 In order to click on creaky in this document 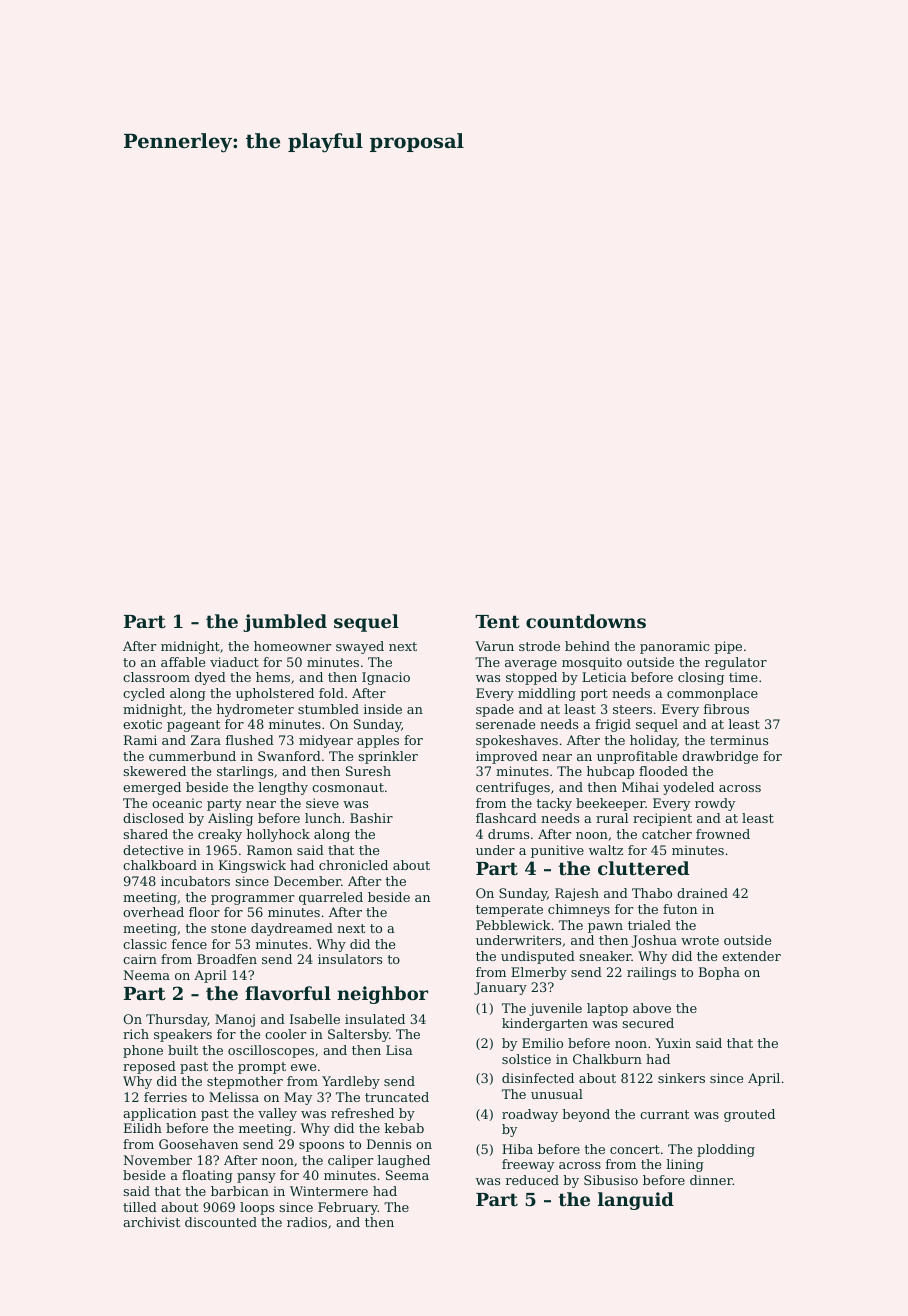, I will do `click(220, 835)`.
